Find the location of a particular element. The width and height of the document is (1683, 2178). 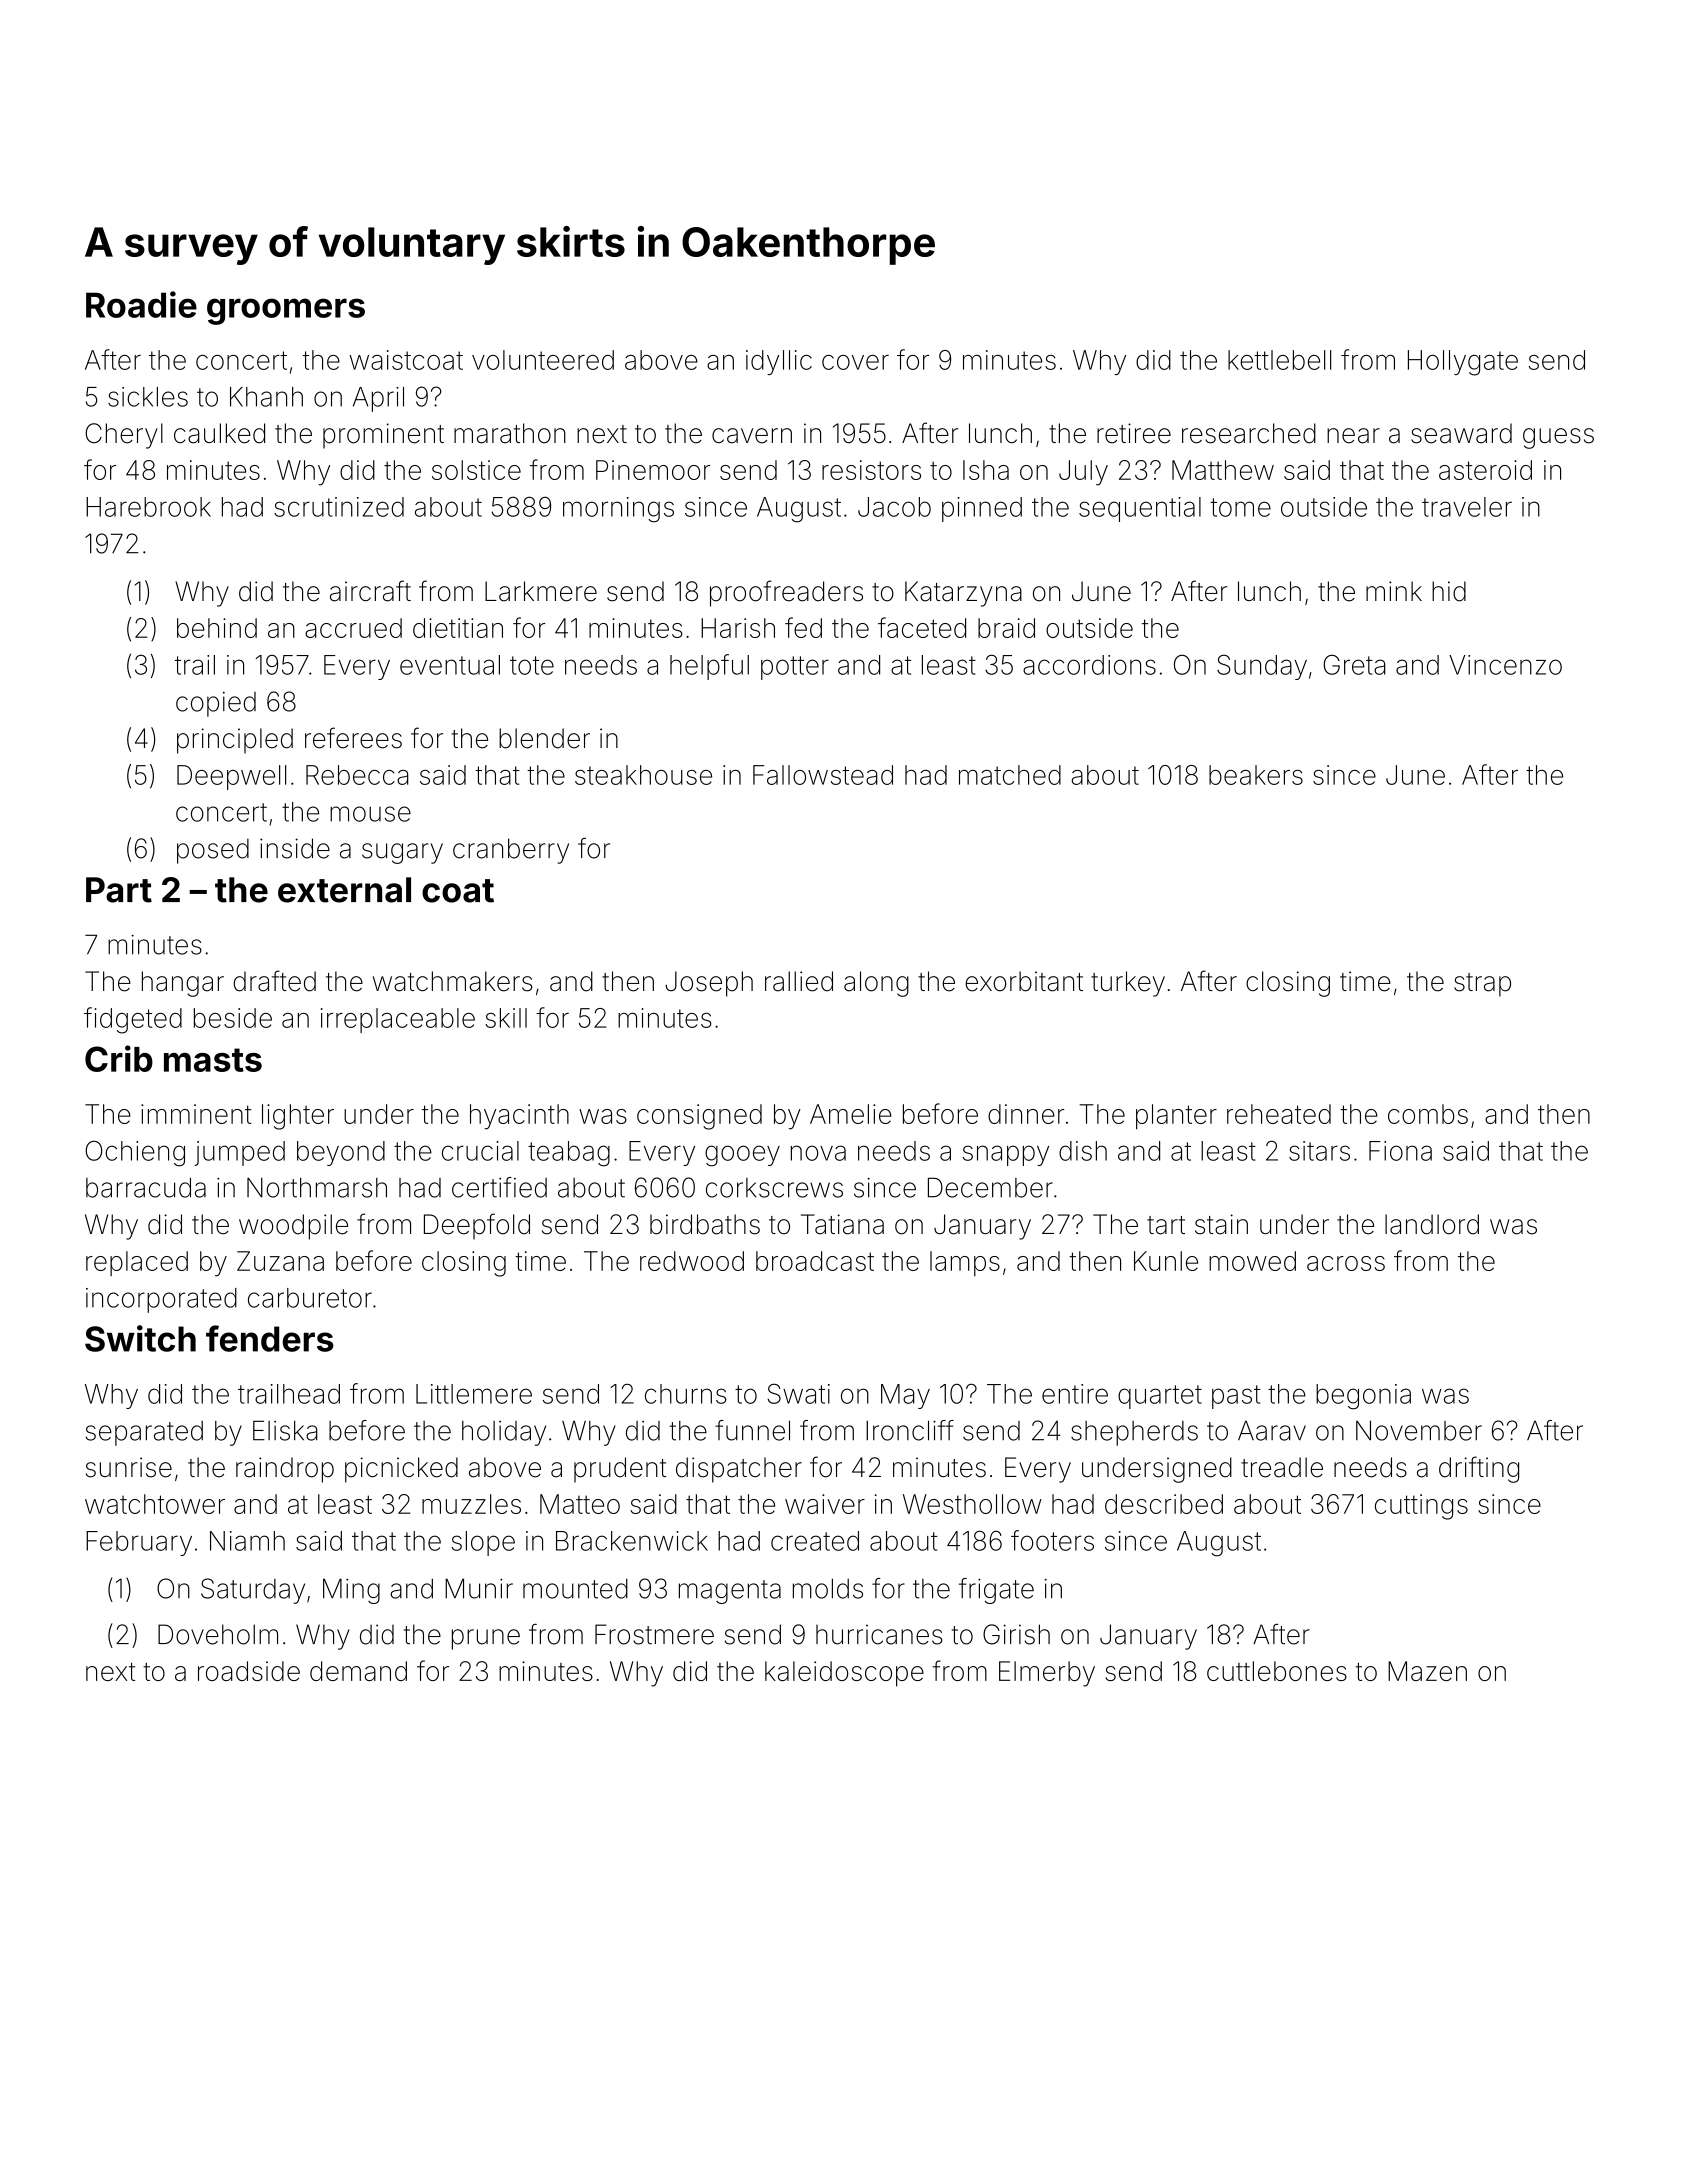

slope is located at coordinates (483, 1543).
